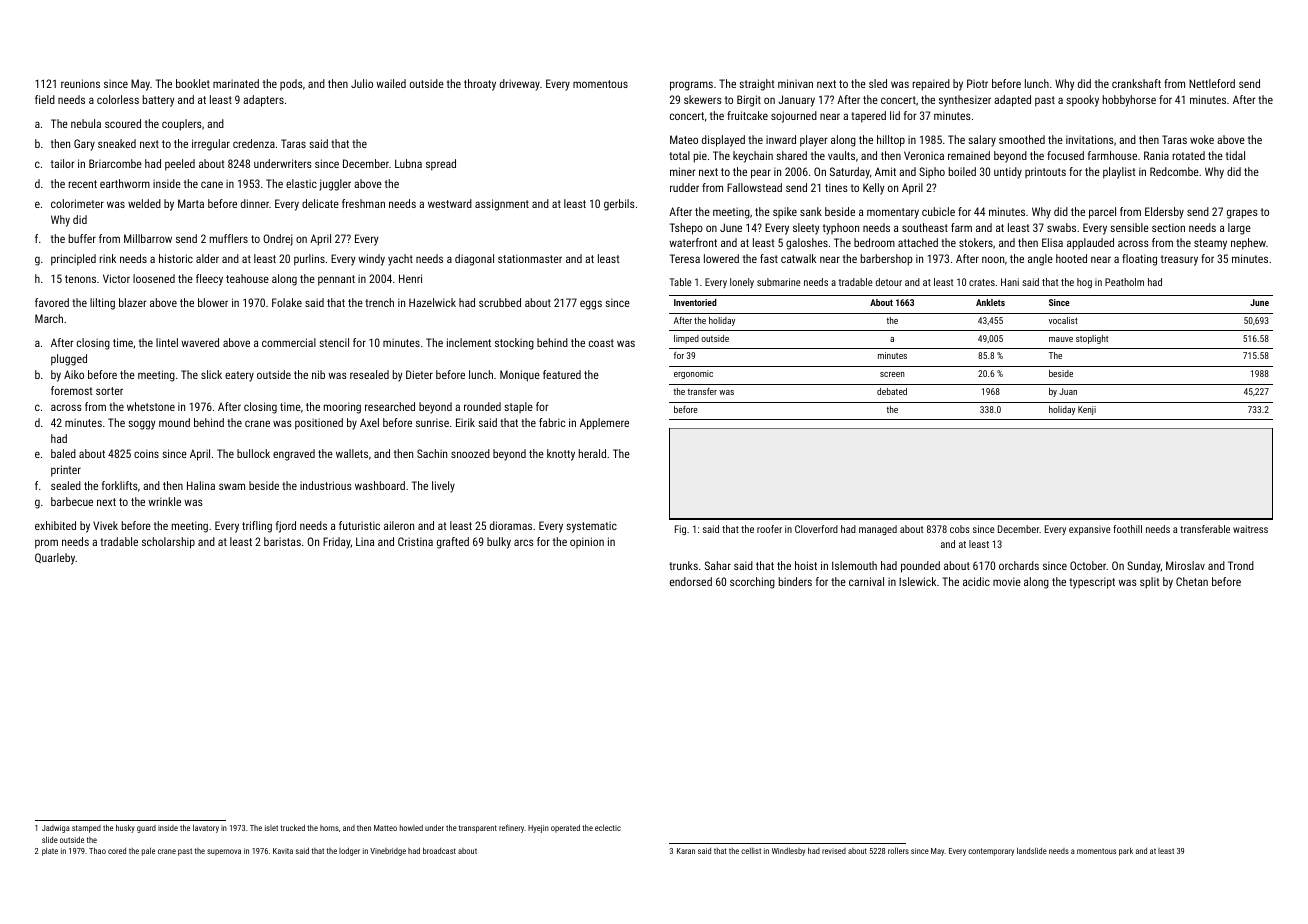 The width and height of the page is (1308, 924). What do you see at coordinates (742, 283) in the page?
I see `lonely` at bounding box center [742, 283].
